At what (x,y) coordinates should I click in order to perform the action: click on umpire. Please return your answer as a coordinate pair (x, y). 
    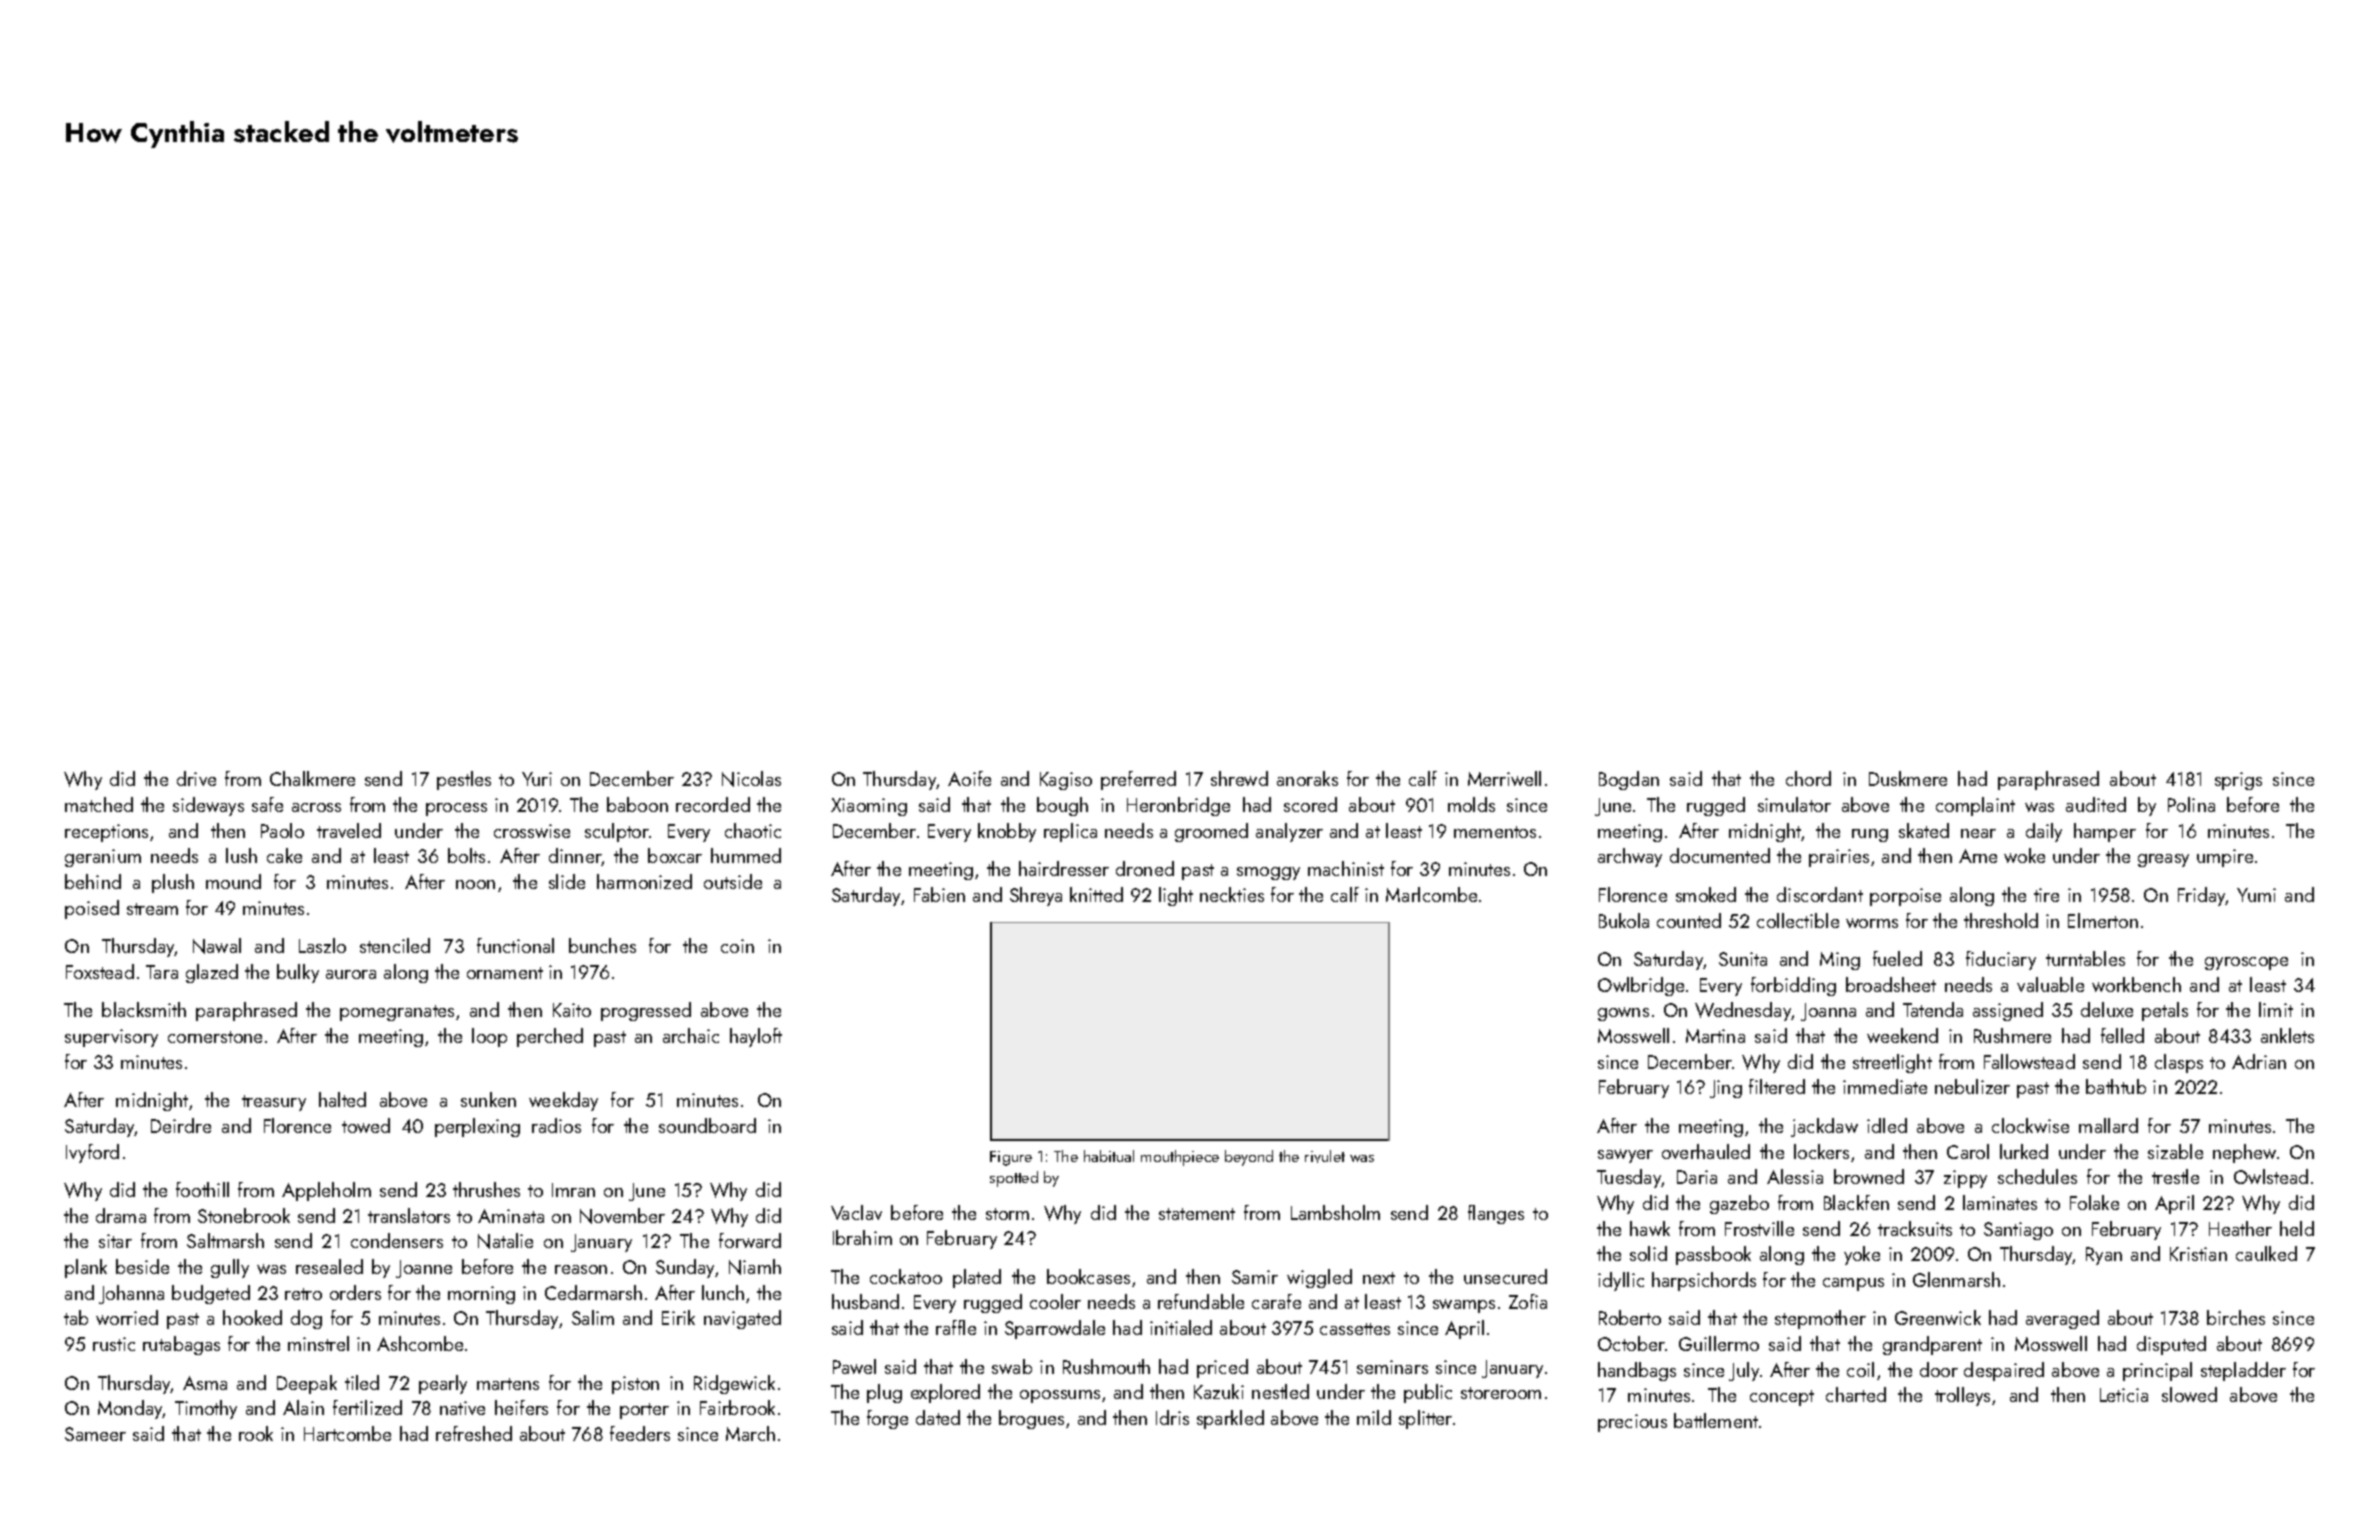
    Looking at the image, I should click on (2225, 858).
